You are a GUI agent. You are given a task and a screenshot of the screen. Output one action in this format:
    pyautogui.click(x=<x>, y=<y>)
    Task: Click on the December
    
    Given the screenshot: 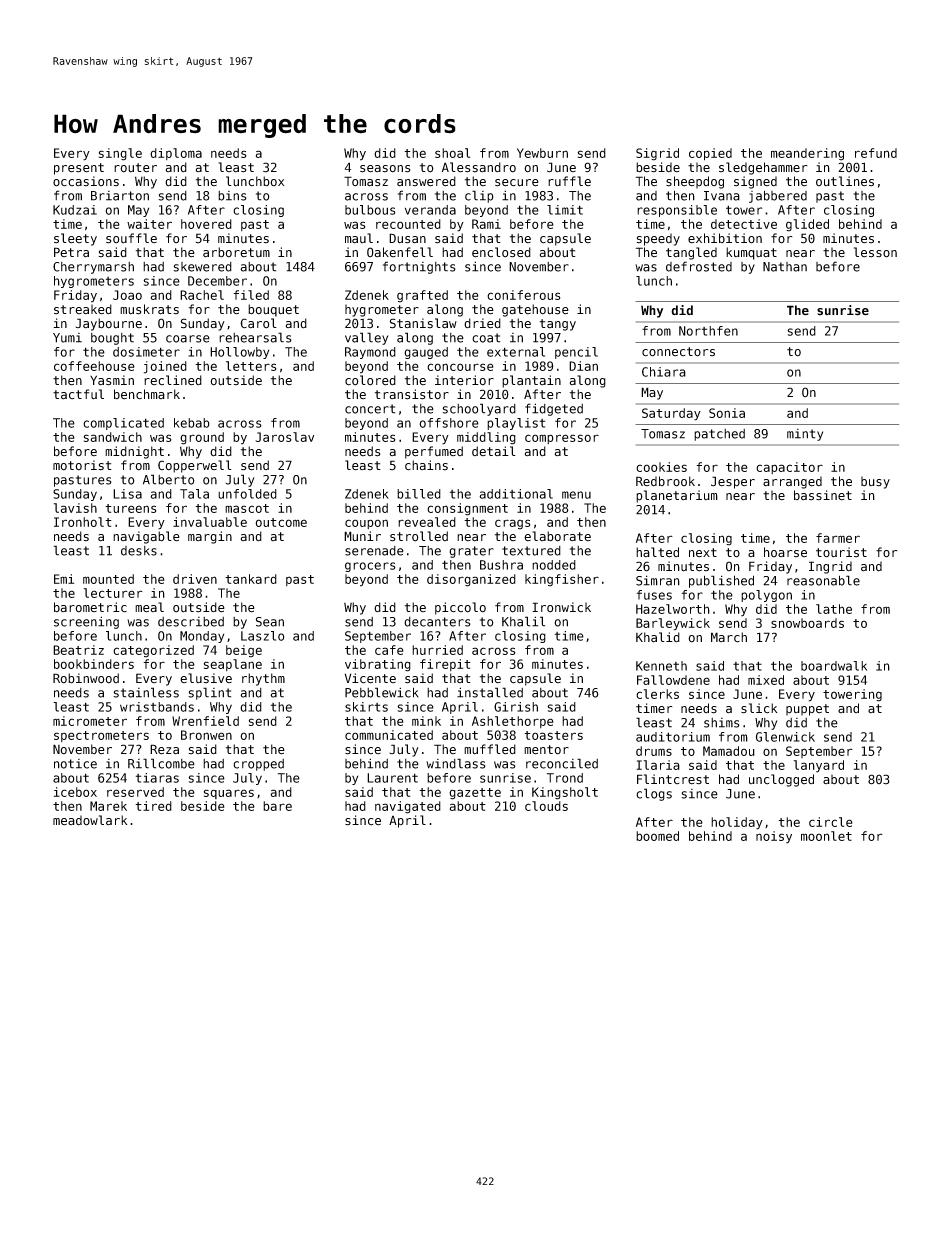 What is the action you would take?
    pyautogui.click(x=217, y=281)
